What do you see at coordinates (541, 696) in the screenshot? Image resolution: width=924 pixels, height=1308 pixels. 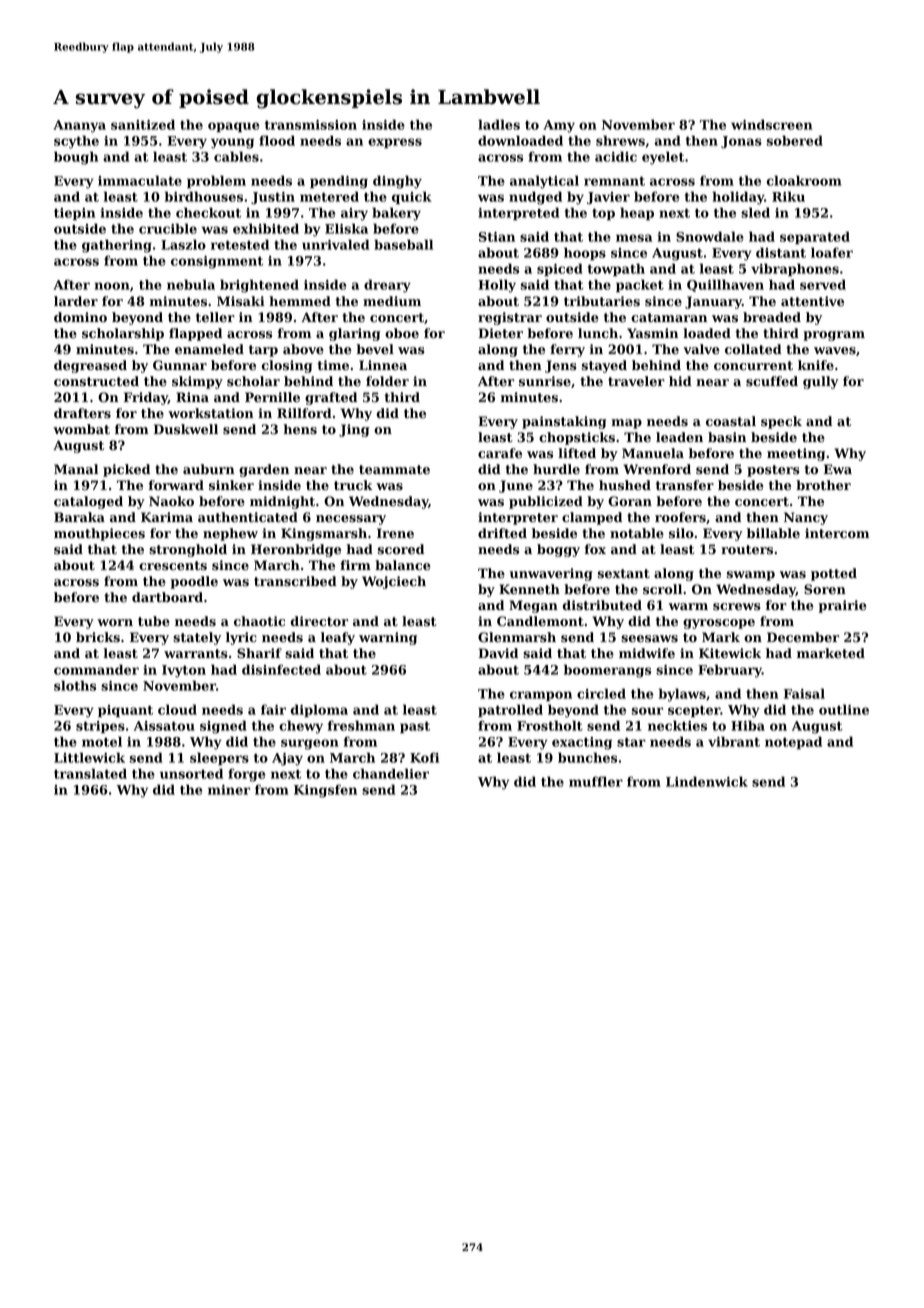 I see `crampon` at bounding box center [541, 696].
